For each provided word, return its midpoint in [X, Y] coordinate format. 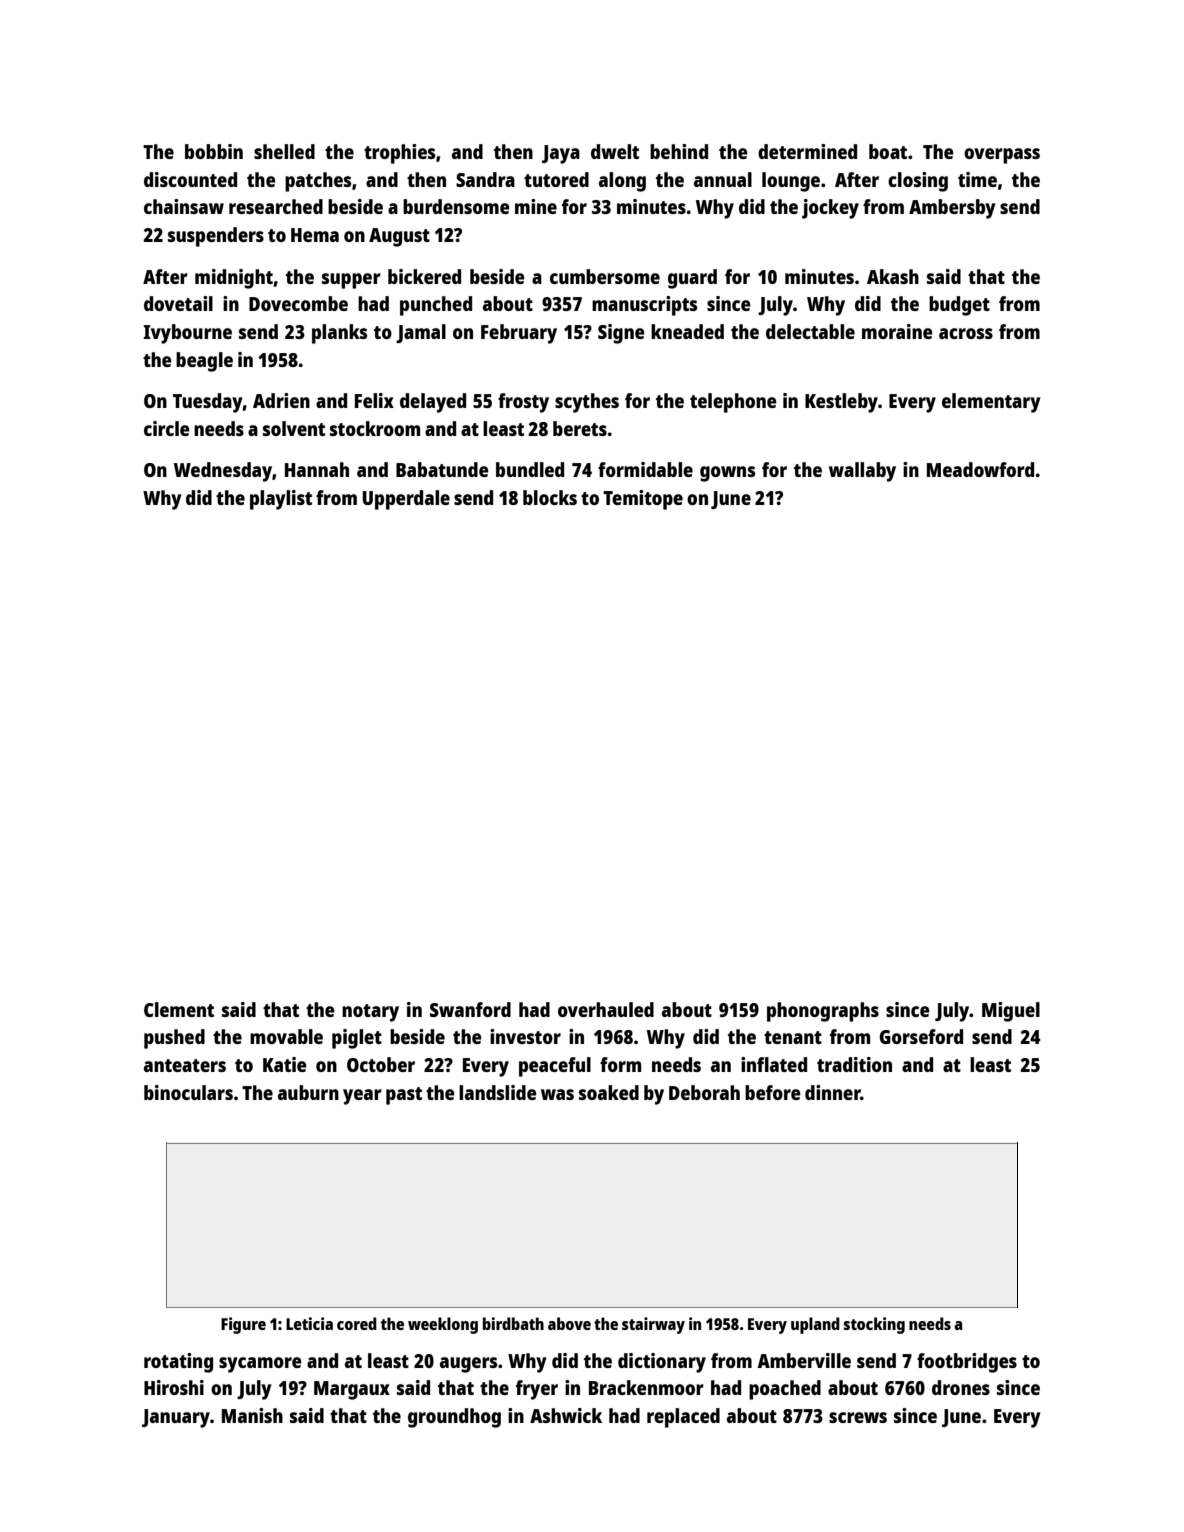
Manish [252, 1415]
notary [370, 1013]
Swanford [470, 1009]
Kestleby [841, 403]
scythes [587, 403]
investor [525, 1036]
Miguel [1011, 1012]
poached [785, 1390]
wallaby [862, 472]
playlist [281, 500]
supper [351, 281]
